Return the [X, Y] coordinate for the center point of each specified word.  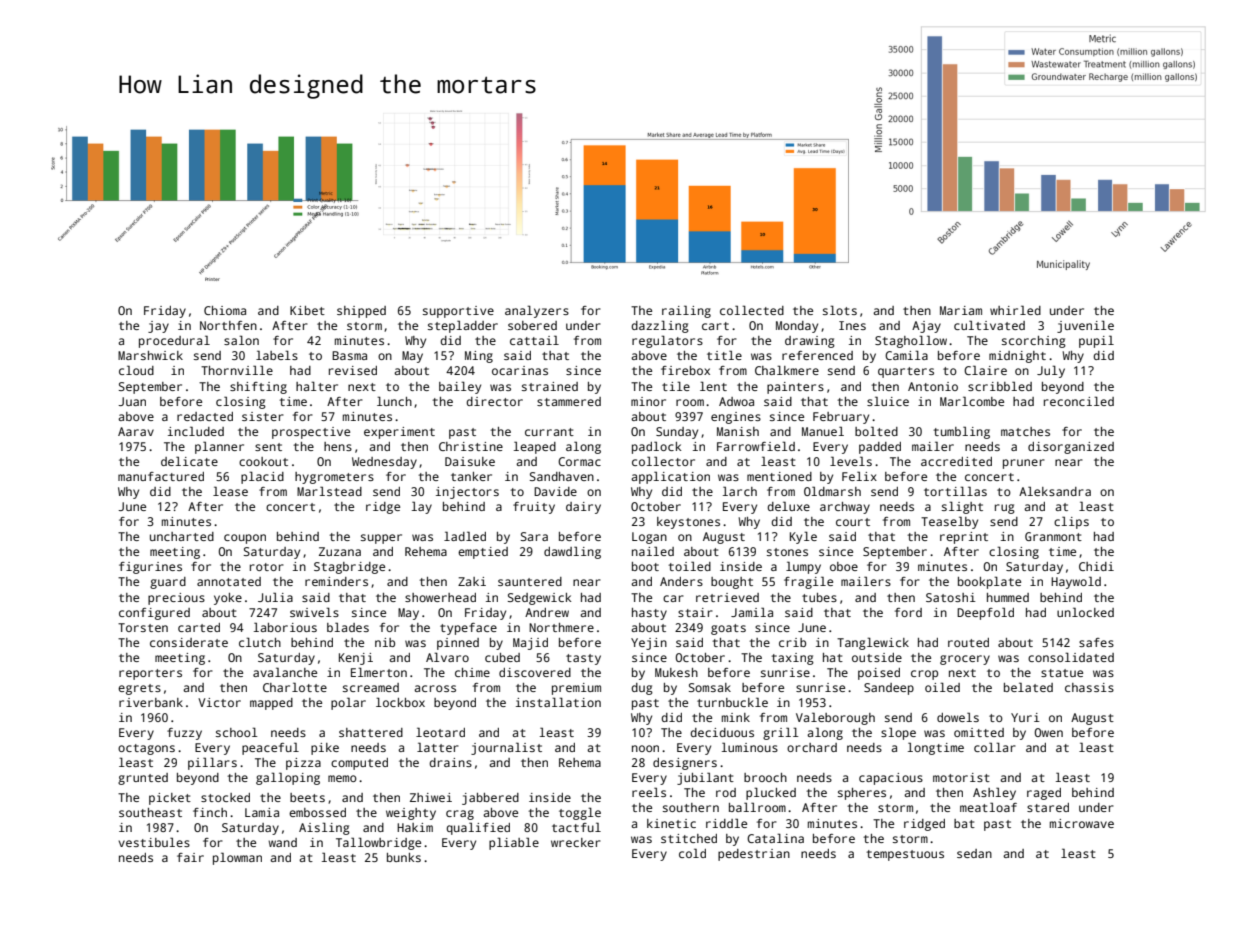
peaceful [270, 748]
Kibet [307, 310]
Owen [1048, 732]
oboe [844, 566]
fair [190, 857]
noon [645, 748]
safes [1096, 642]
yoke [228, 599]
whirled [1015, 310]
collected [752, 310]
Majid [530, 644]
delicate [189, 461]
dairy [583, 508]
